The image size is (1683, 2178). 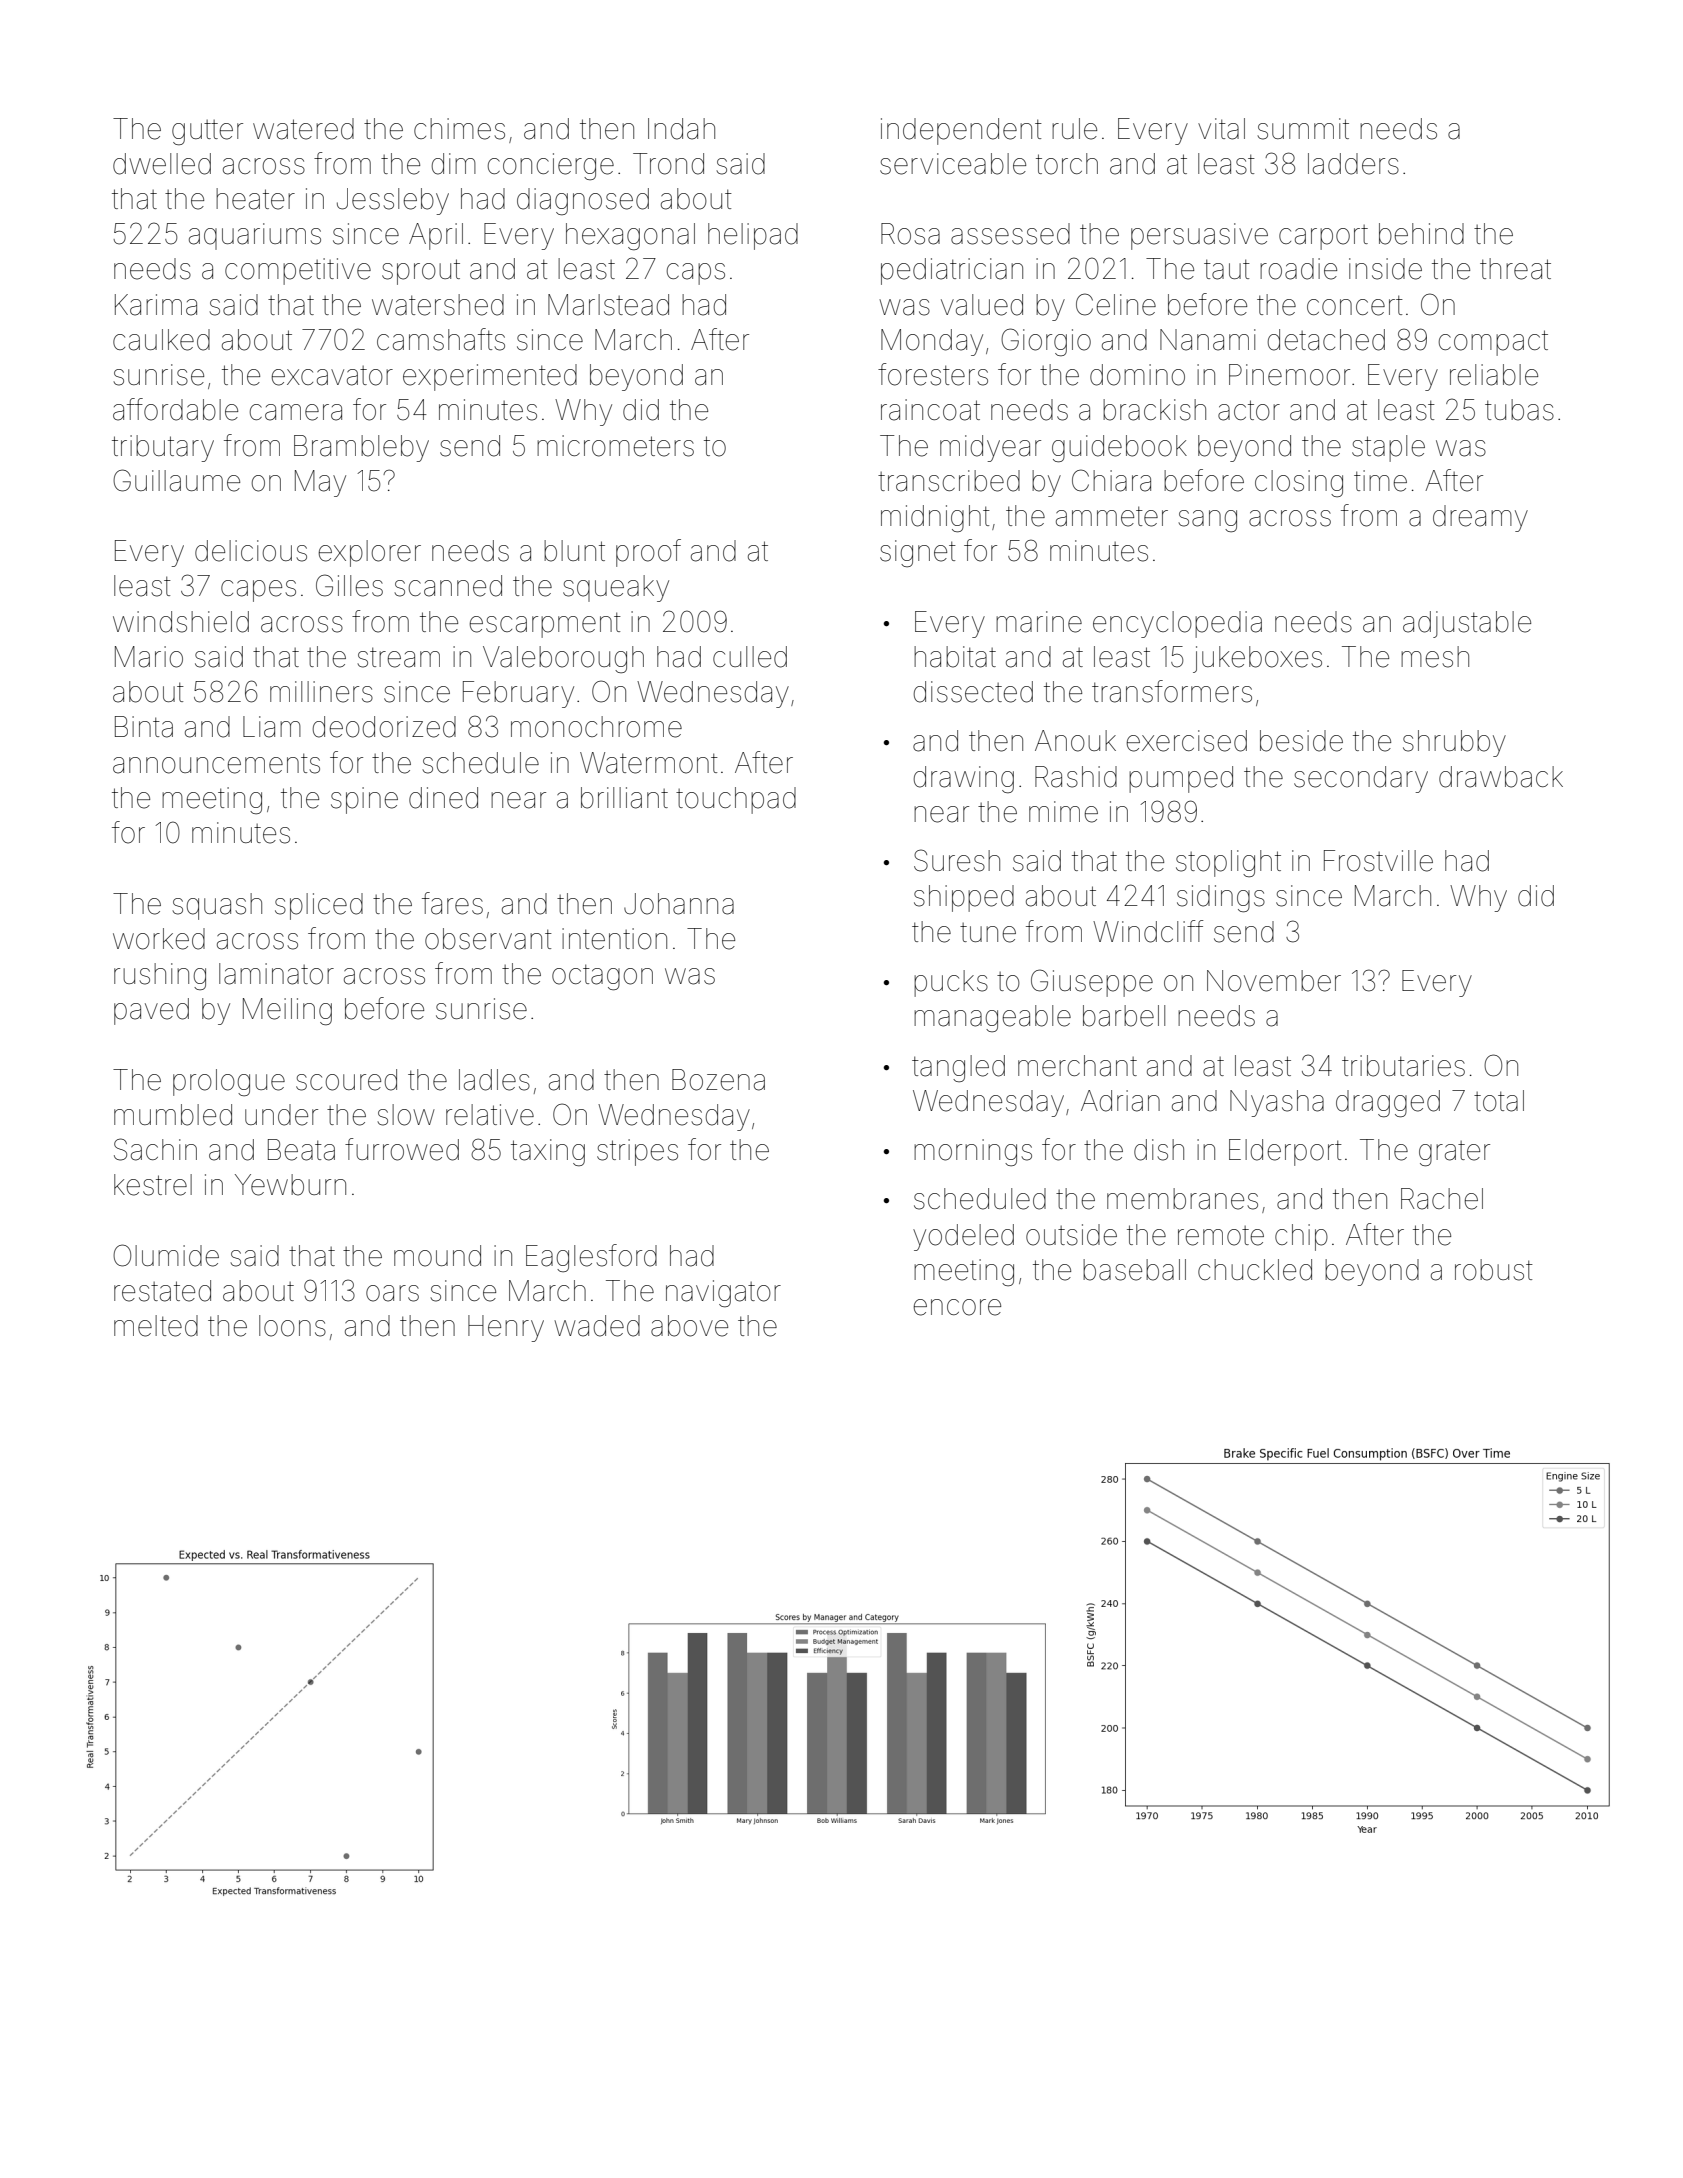 What do you see at coordinates (961, 131) in the screenshot?
I see `independent` at bounding box center [961, 131].
